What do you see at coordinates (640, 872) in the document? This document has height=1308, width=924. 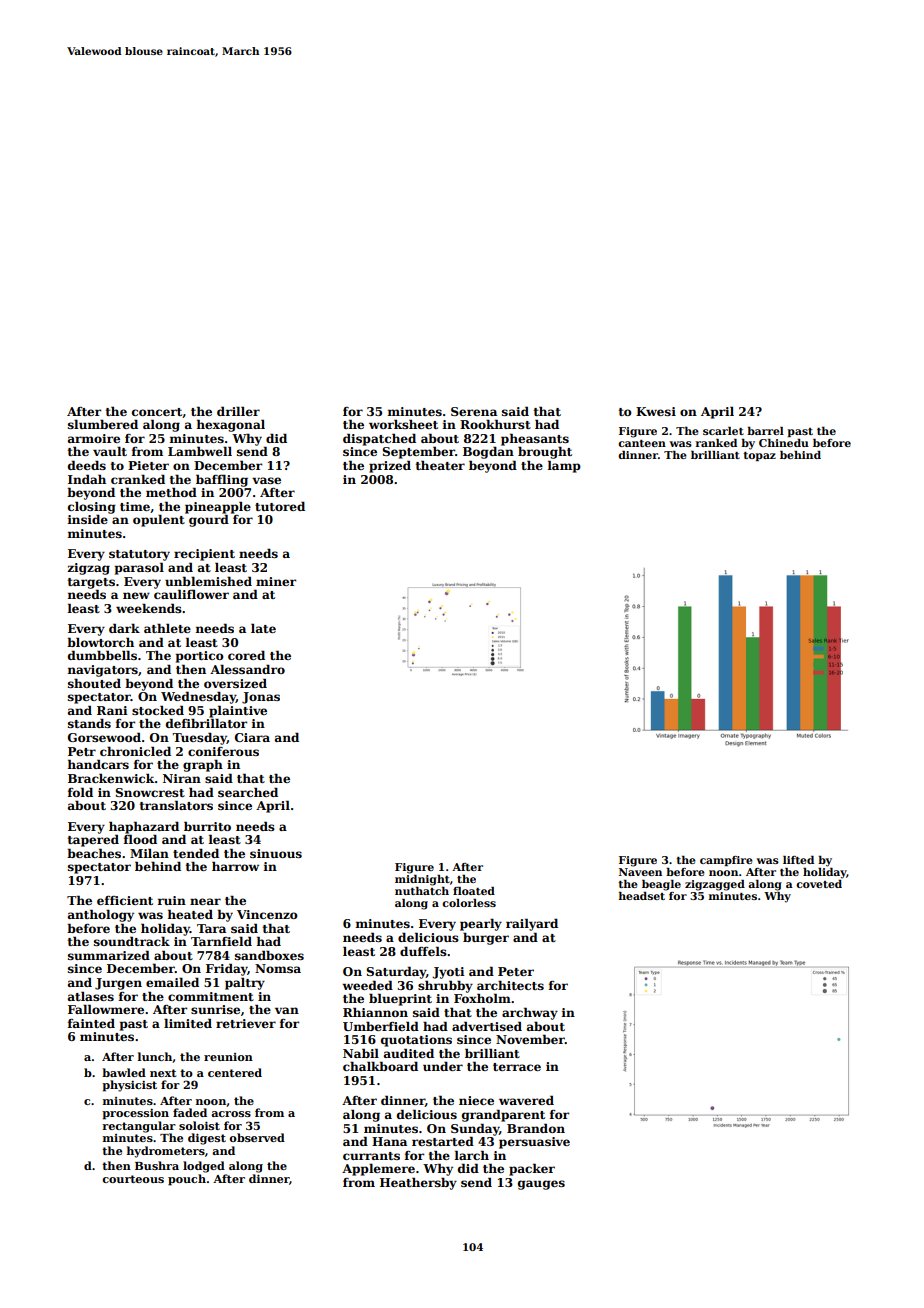 I see `Naveen` at bounding box center [640, 872].
